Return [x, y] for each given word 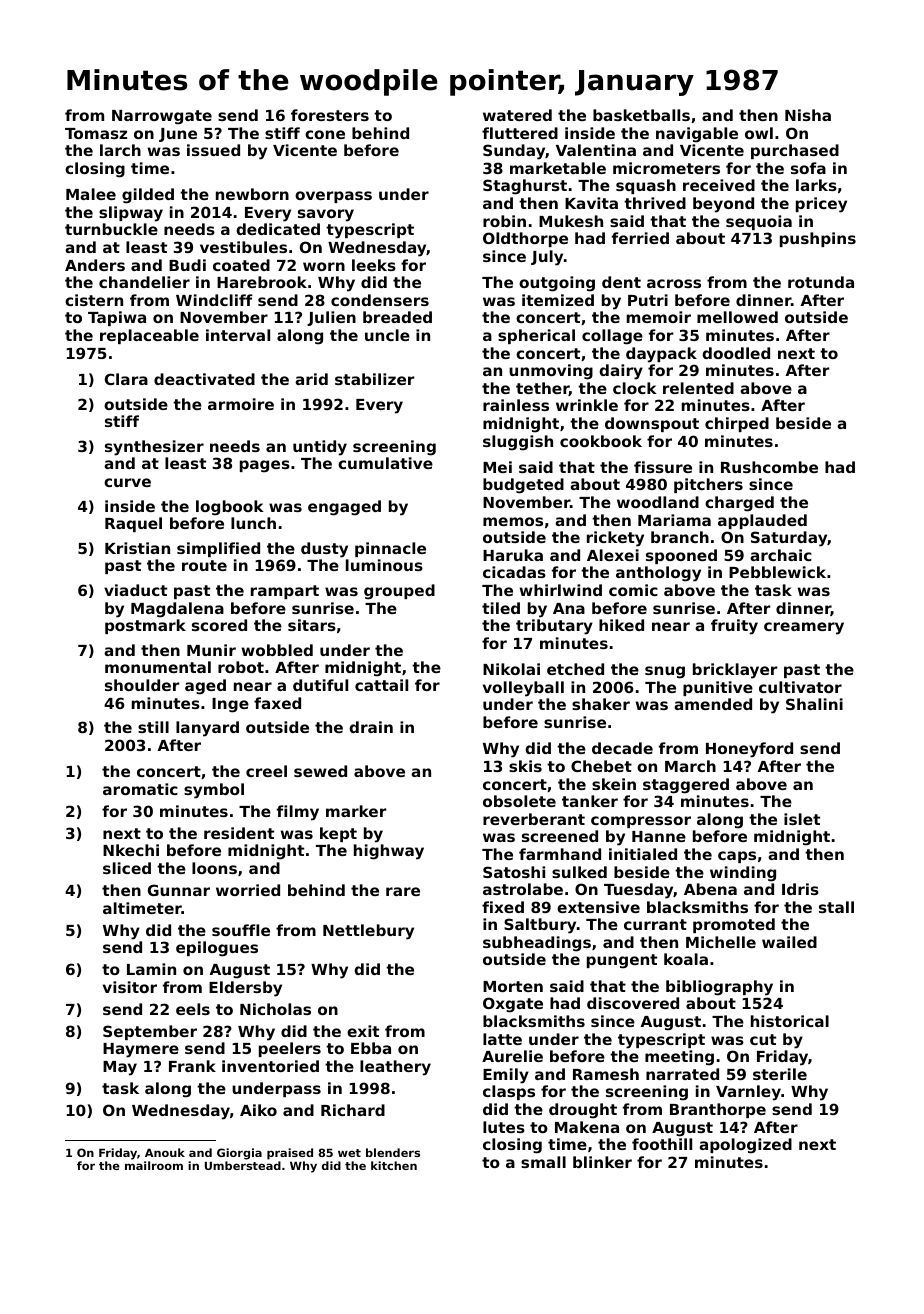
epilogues [217, 949]
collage [612, 337]
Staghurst [525, 187]
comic [633, 590]
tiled [501, 608]
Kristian [137, 548]
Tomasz [96, 133]
